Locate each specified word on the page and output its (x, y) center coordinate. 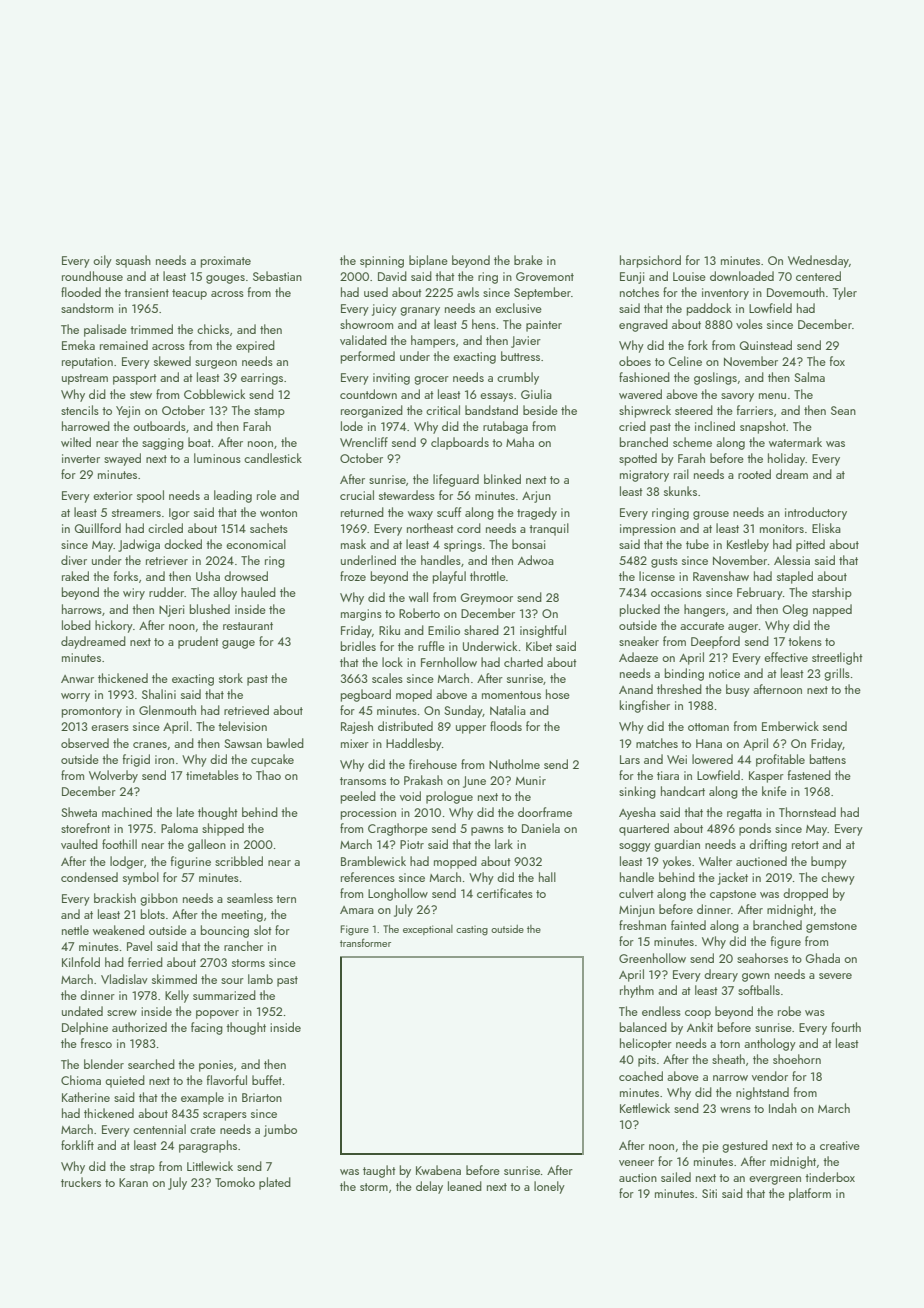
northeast (430, 528)
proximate (226, 262)
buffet (267, 1080)
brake (528, 260)
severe (835, 976)
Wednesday (818, 261)
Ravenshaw (721, 576)
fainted (688, 925)
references (368, 877)
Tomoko (235, 1182)
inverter (81, 458)
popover (217, 1014)
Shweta (79, 812)
